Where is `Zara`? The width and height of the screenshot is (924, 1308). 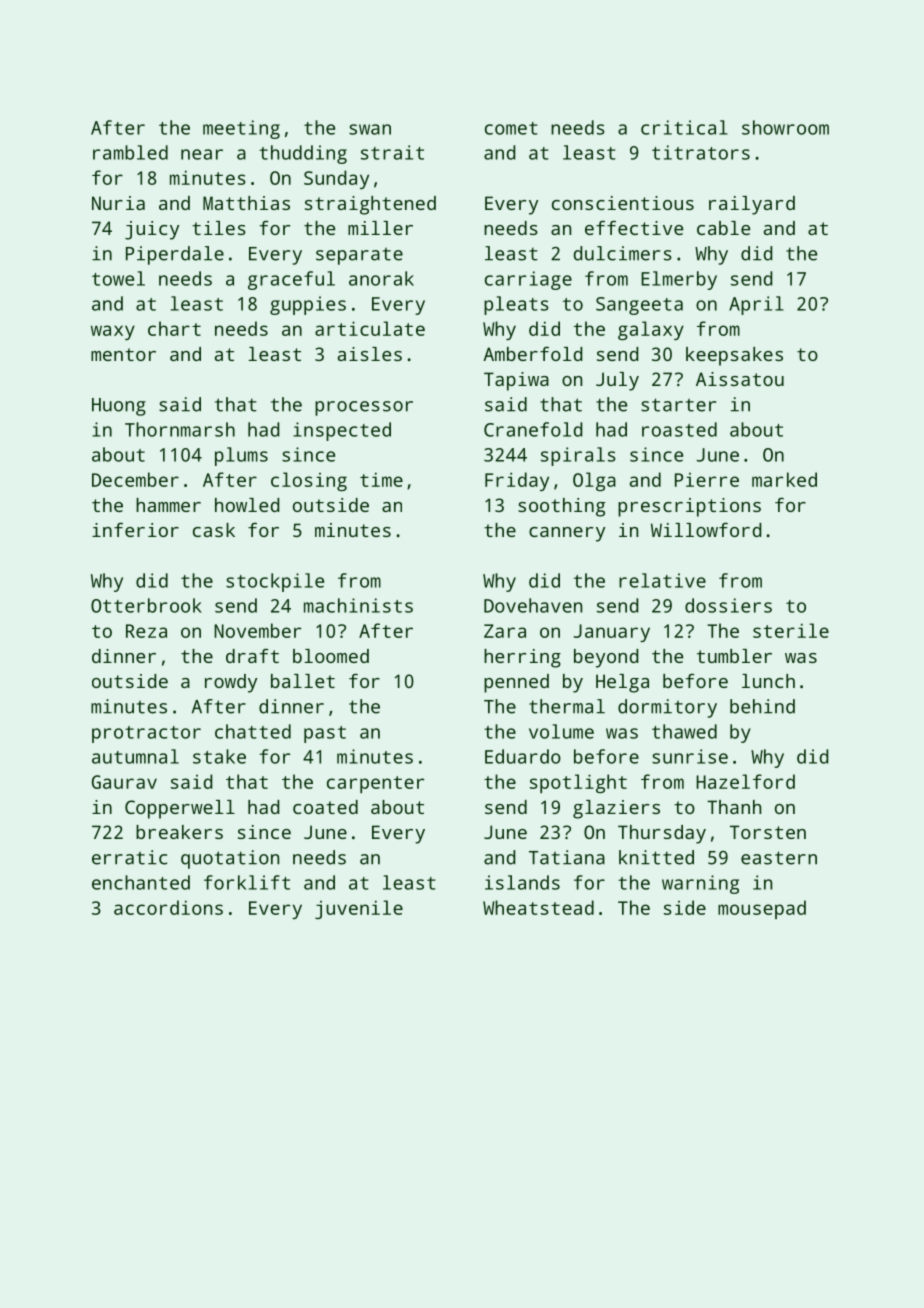 Zara is located at coordinates (505, 631).
